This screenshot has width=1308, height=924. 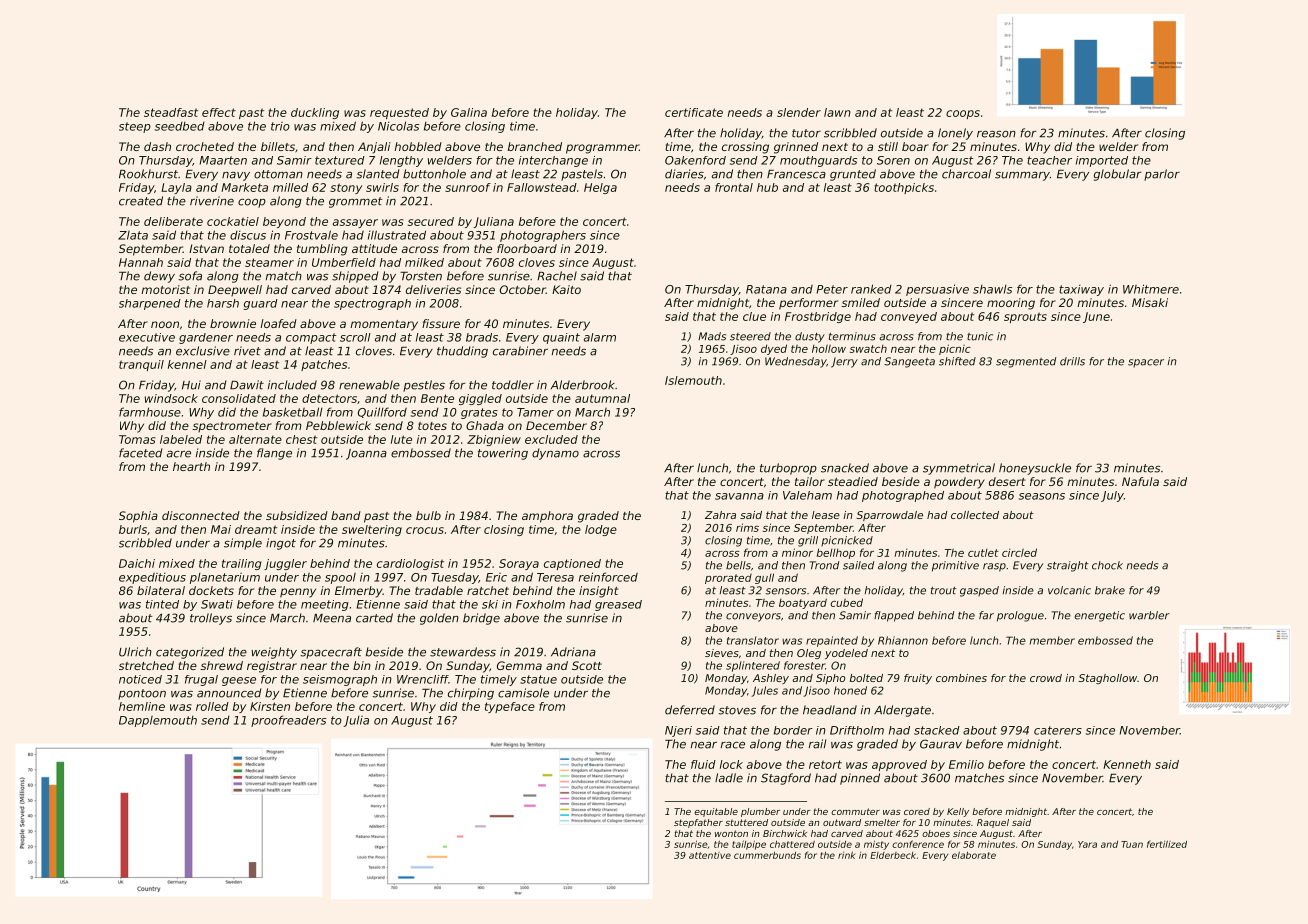 What do you see at coordinates (899, 765) in the screenshot?
I see `approved` at bounding box center [899, 765].
